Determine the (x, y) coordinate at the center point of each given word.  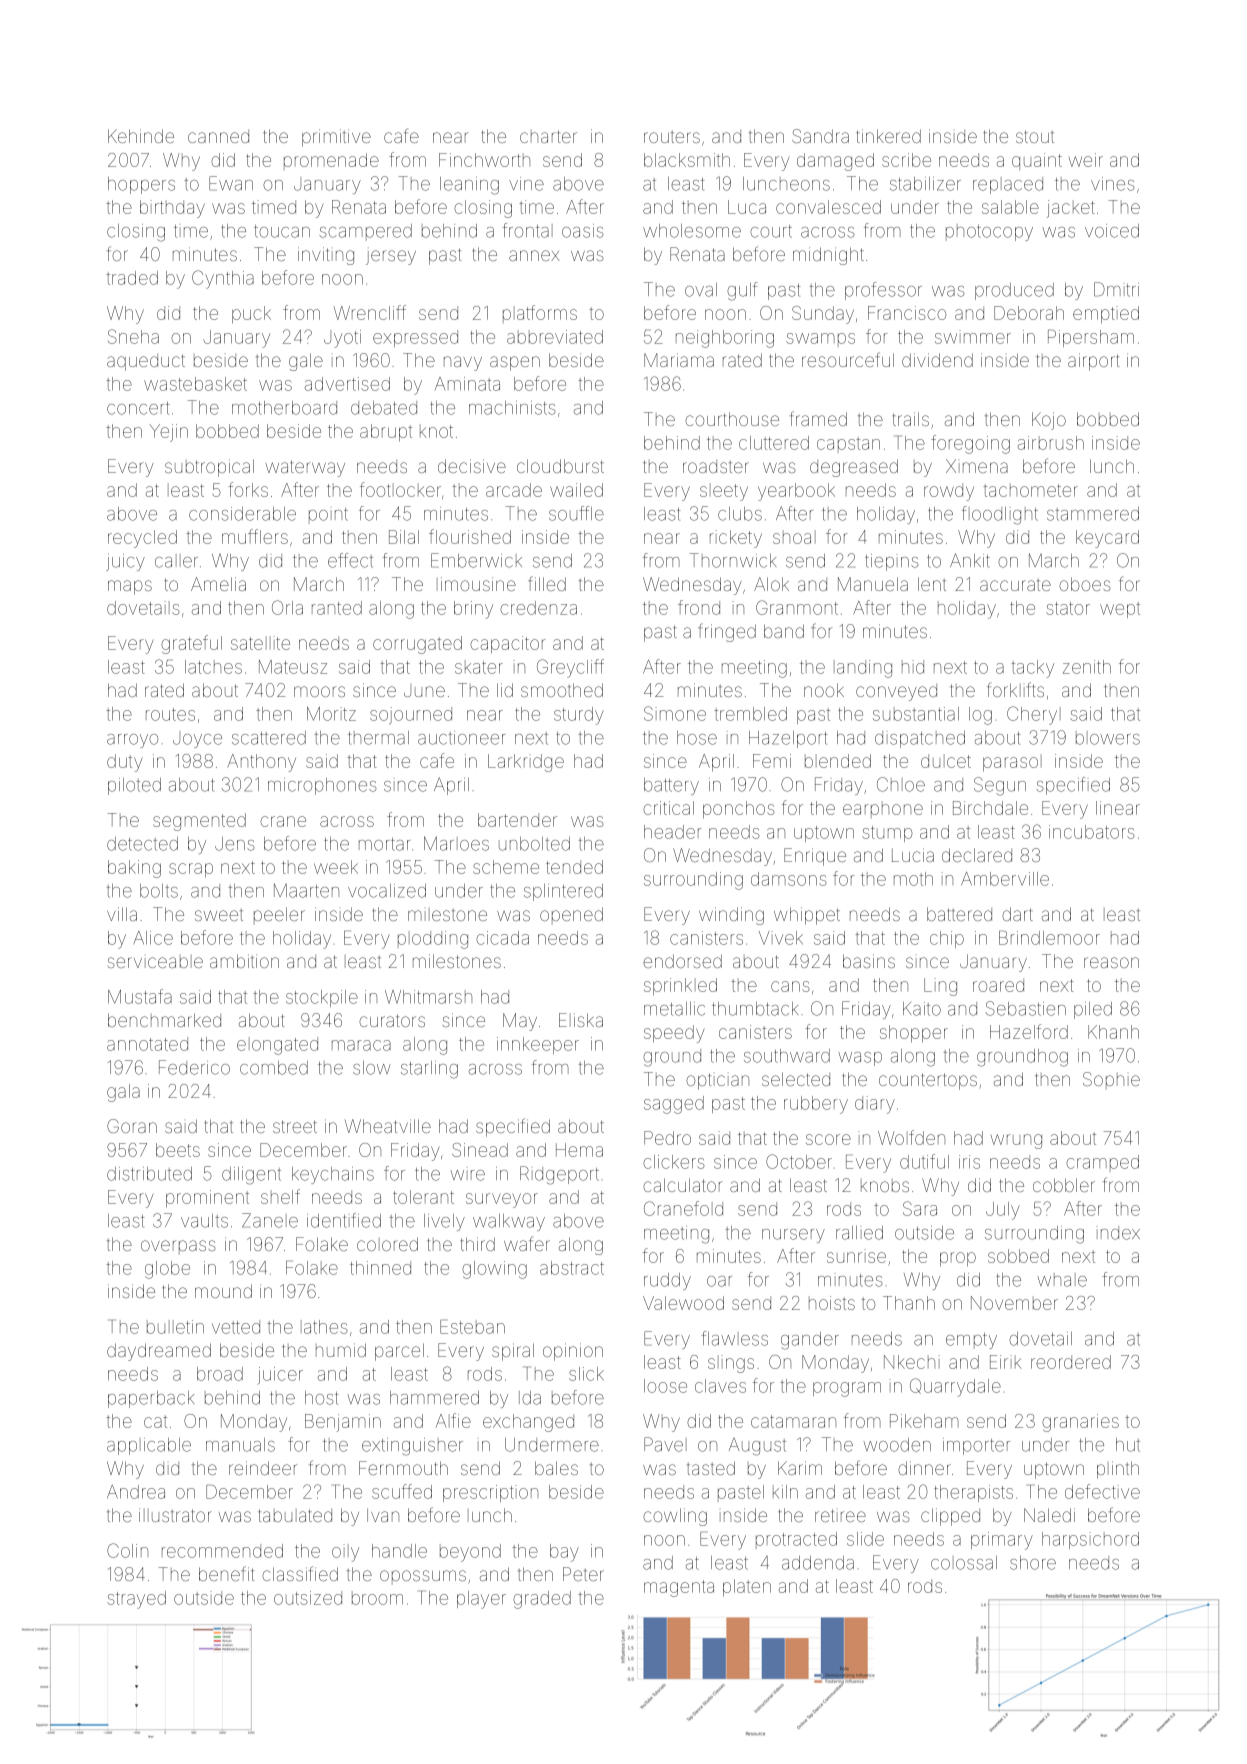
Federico (194, 1067)
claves (720, 1386)
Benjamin (343, 1423)
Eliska (581, 1020)
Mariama (679, 360)
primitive (336, 138)
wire (467, 1175)
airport (1093, 362)
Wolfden (911, 1137)
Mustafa (140, 996)
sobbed (1018, 1256)
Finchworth (484, 160)
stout (1035, 136)
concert (138, 408)
